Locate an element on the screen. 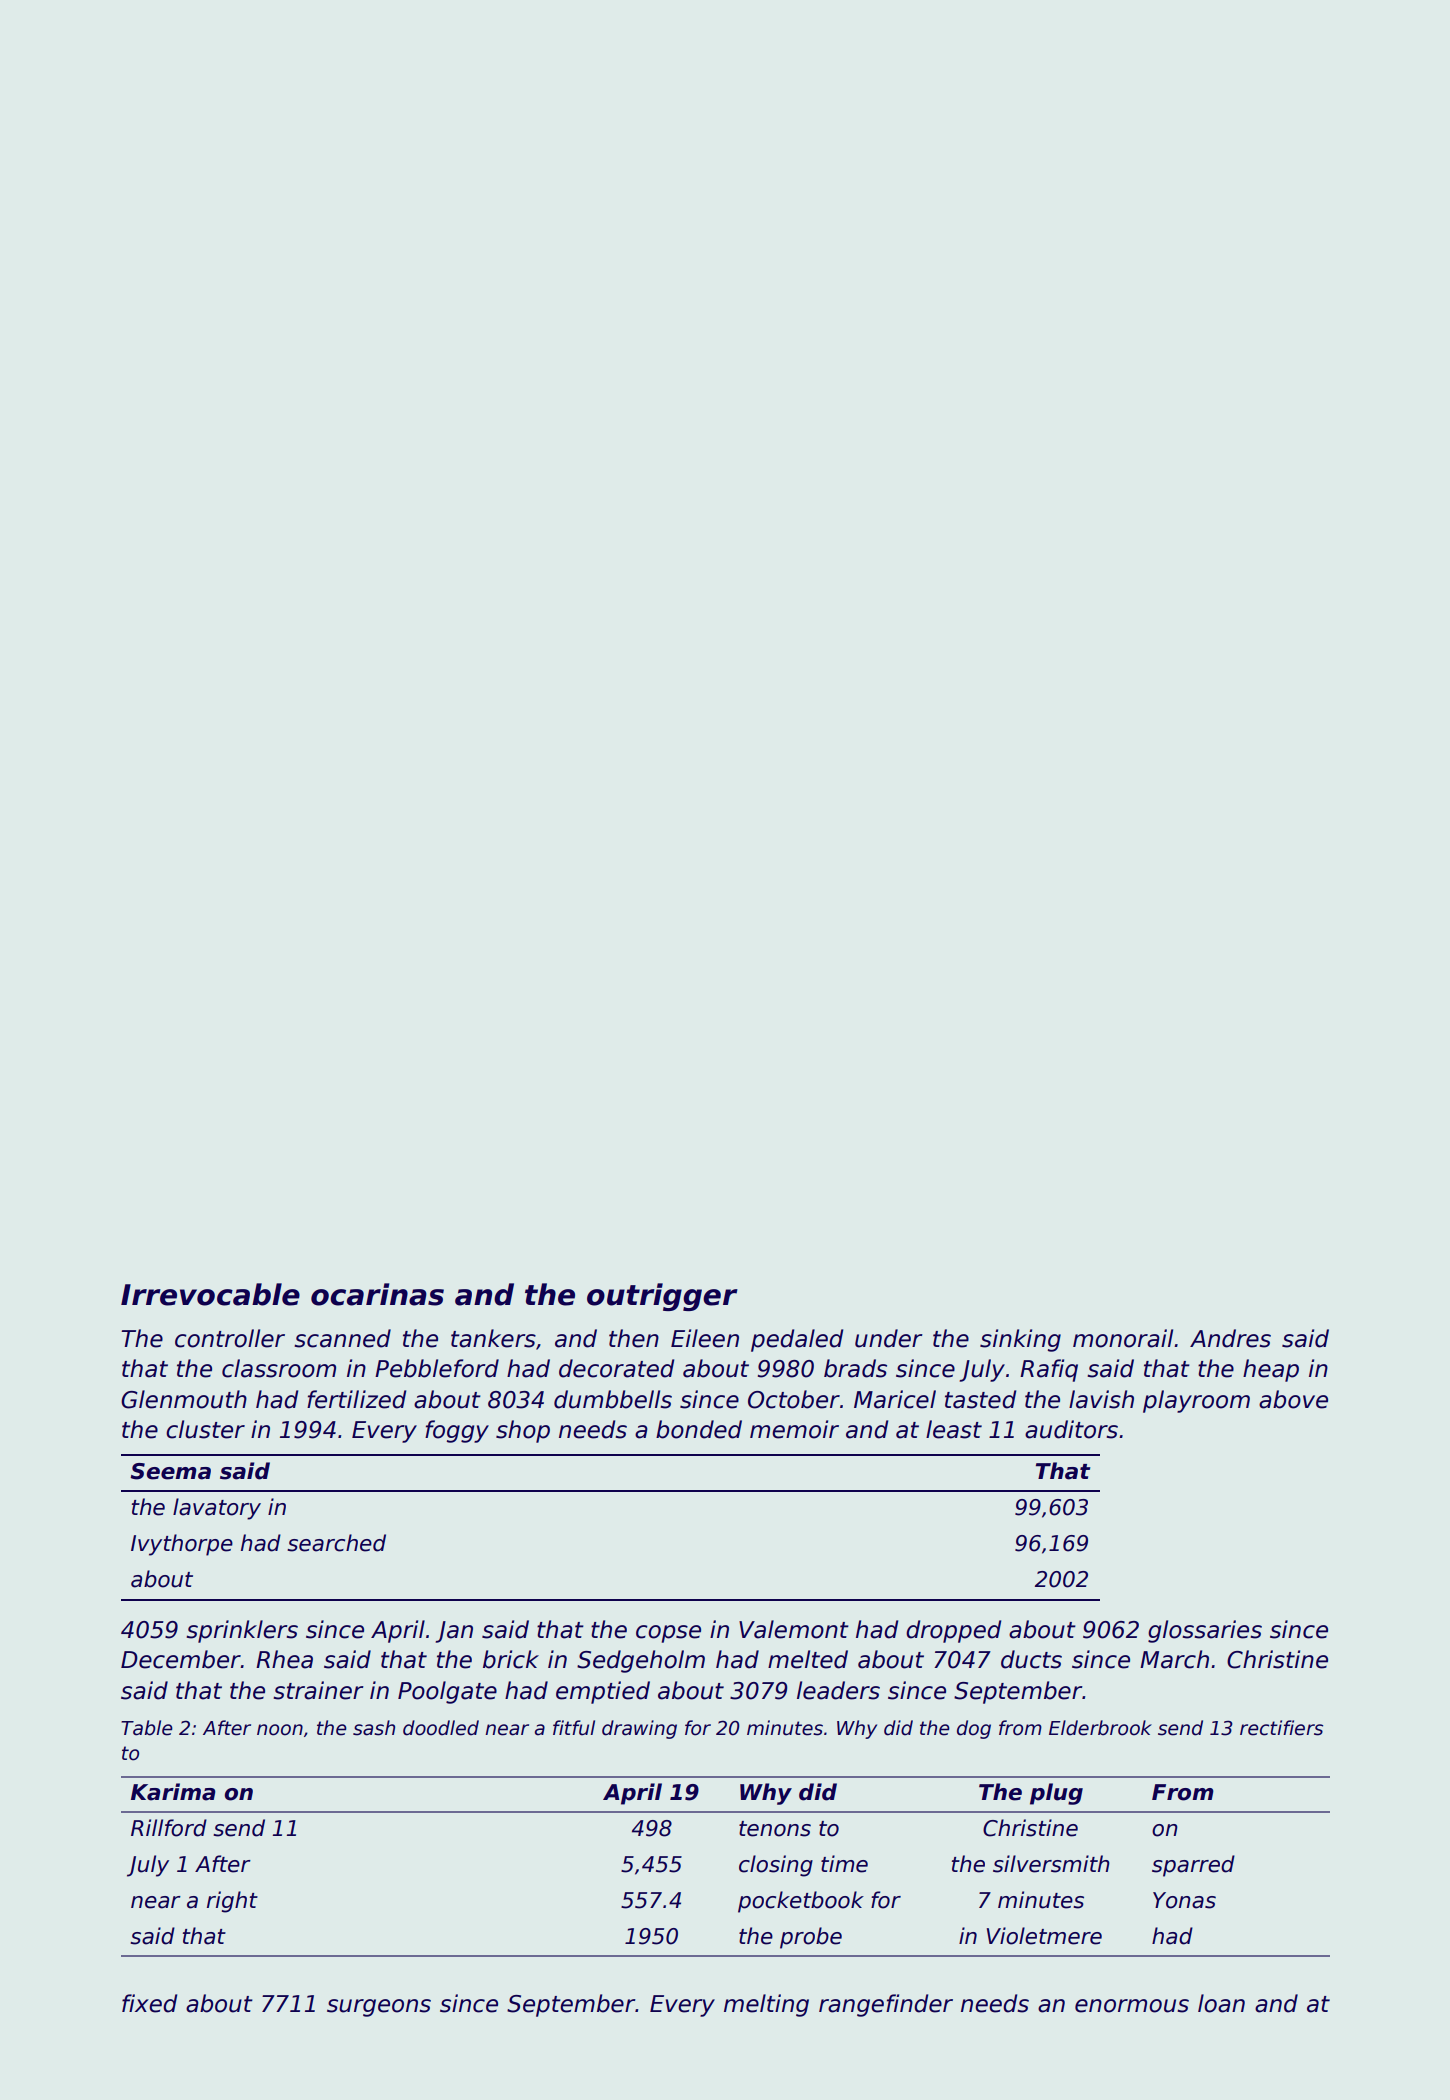  monorail is located at coordinates (1123, 1338).
